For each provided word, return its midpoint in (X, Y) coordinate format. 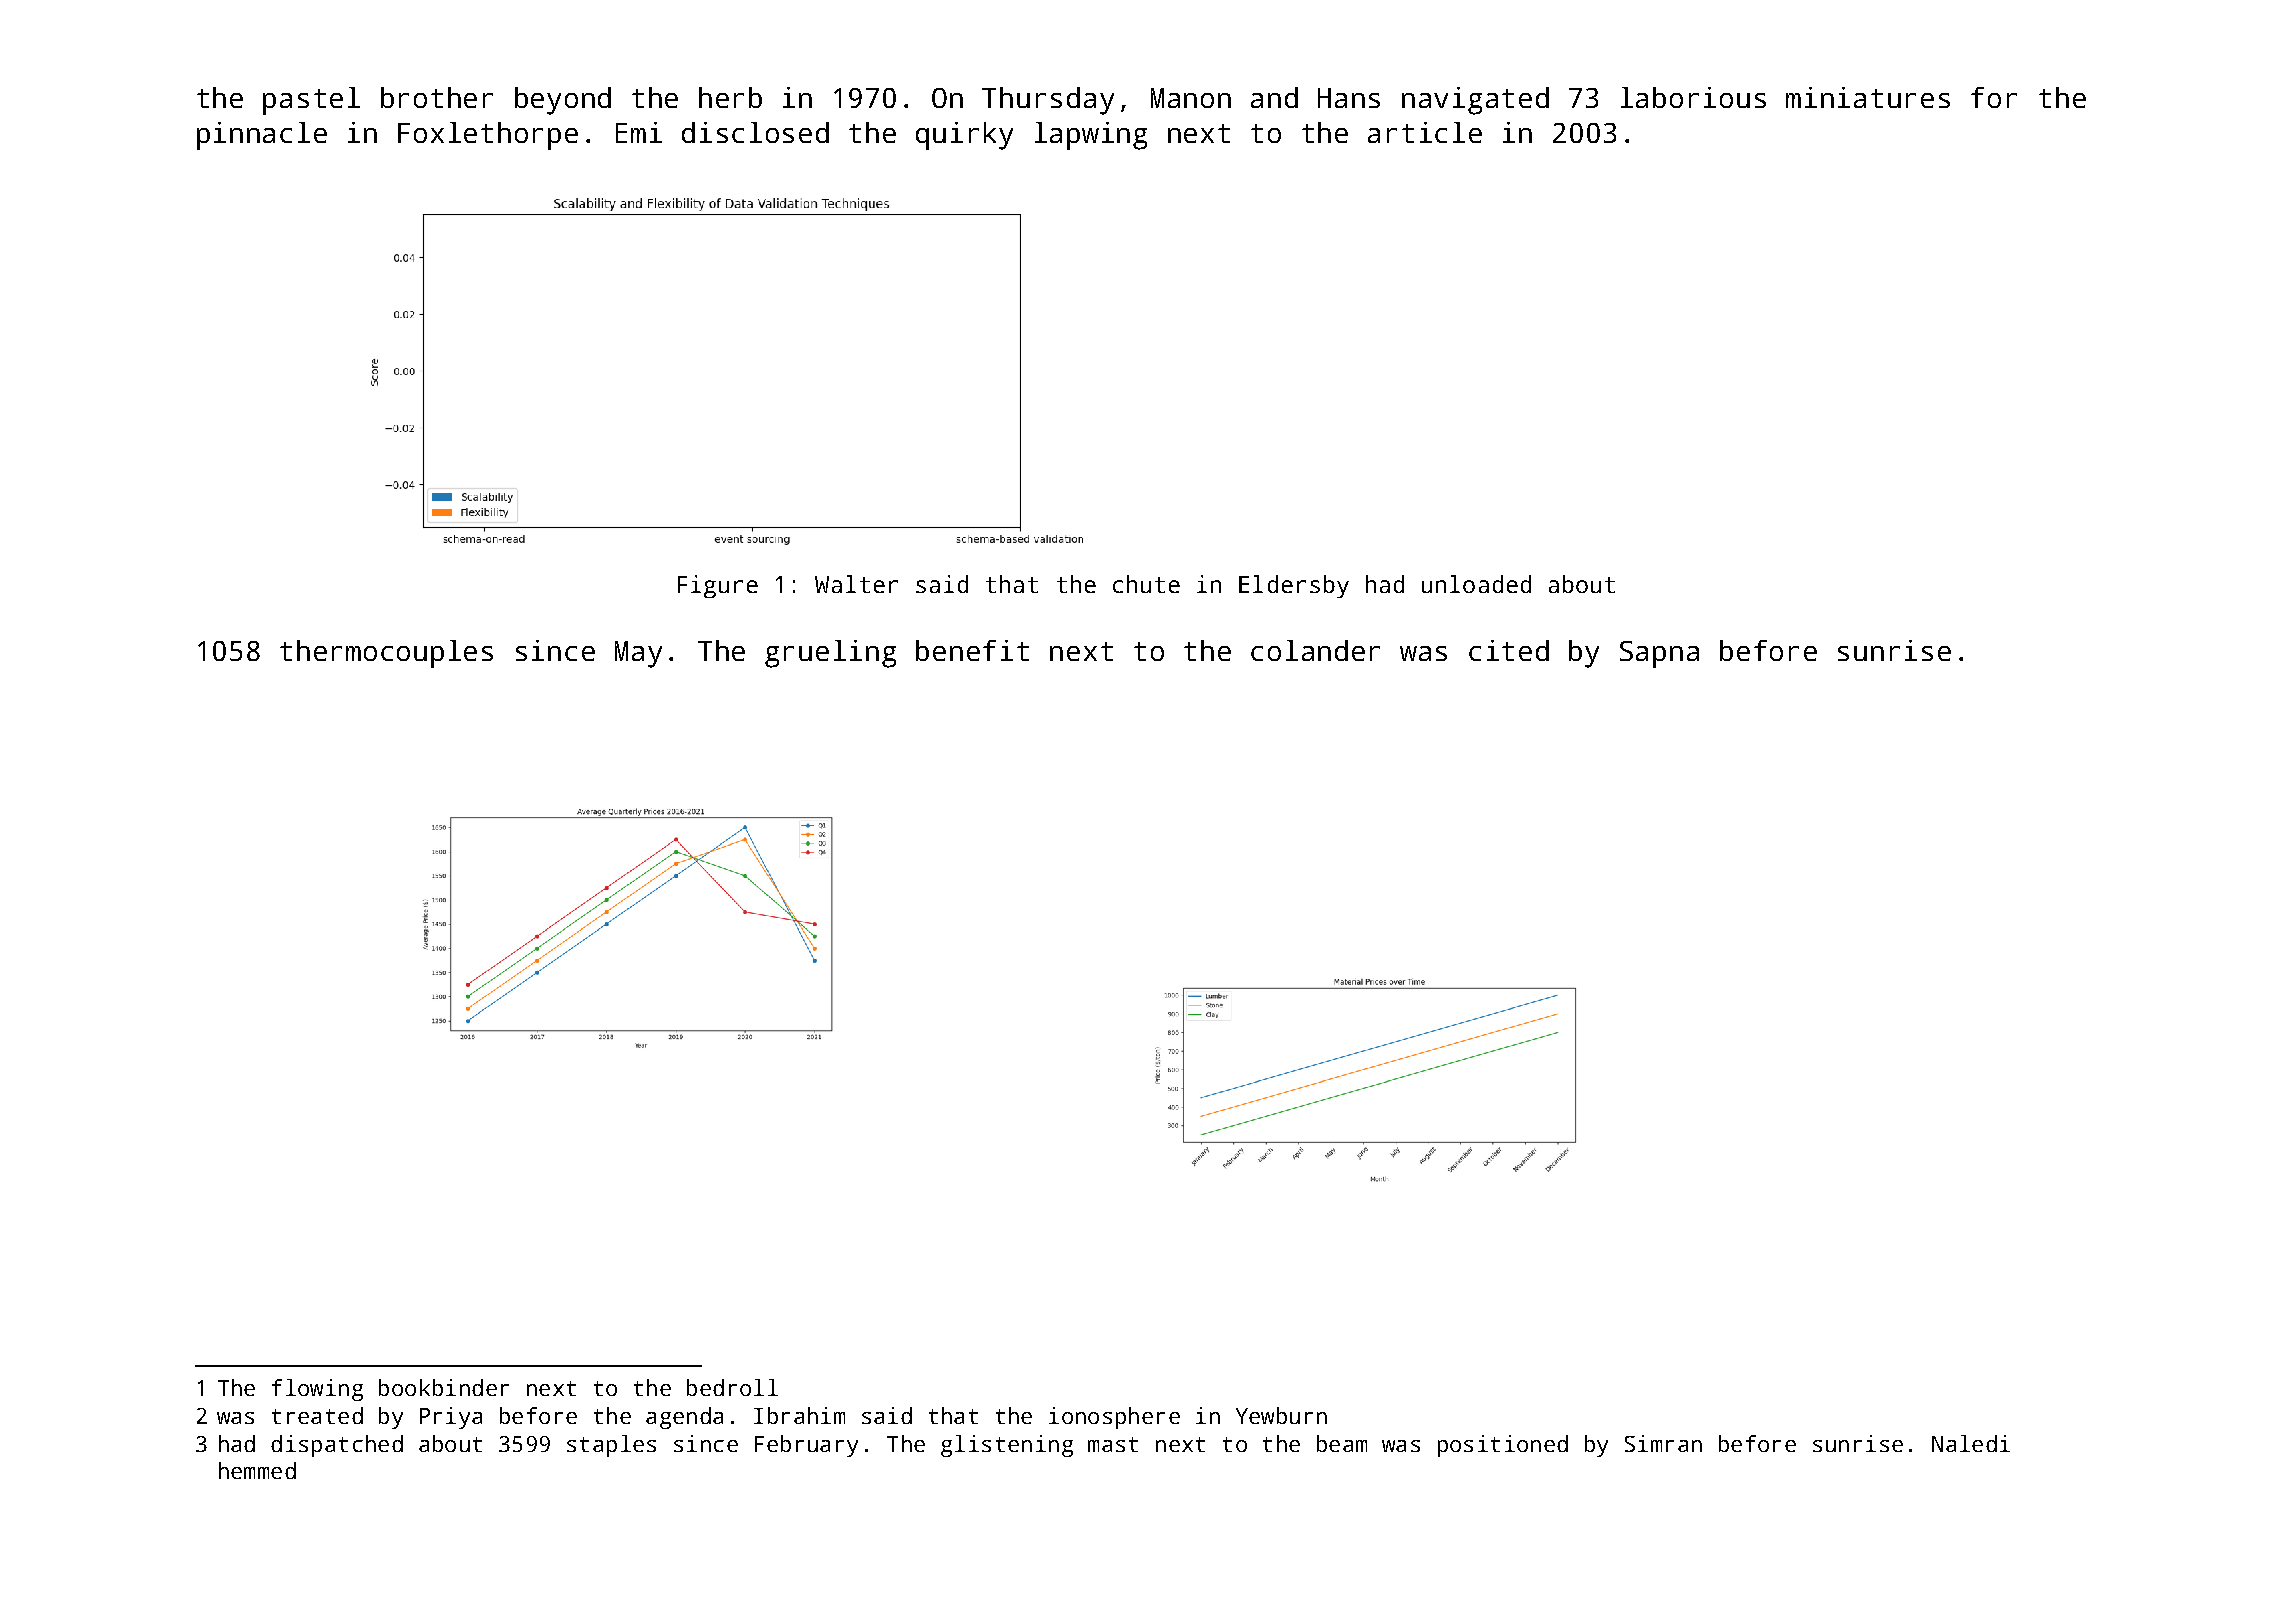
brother (437, 97)
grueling (830, 654)
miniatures (1868, 97)
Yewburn (1281, 1415)
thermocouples (386, 654)
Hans (1349, 98)
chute (1146, 584)
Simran (1663, 1443)
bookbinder (444, 1387)
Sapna (1659, 654)
